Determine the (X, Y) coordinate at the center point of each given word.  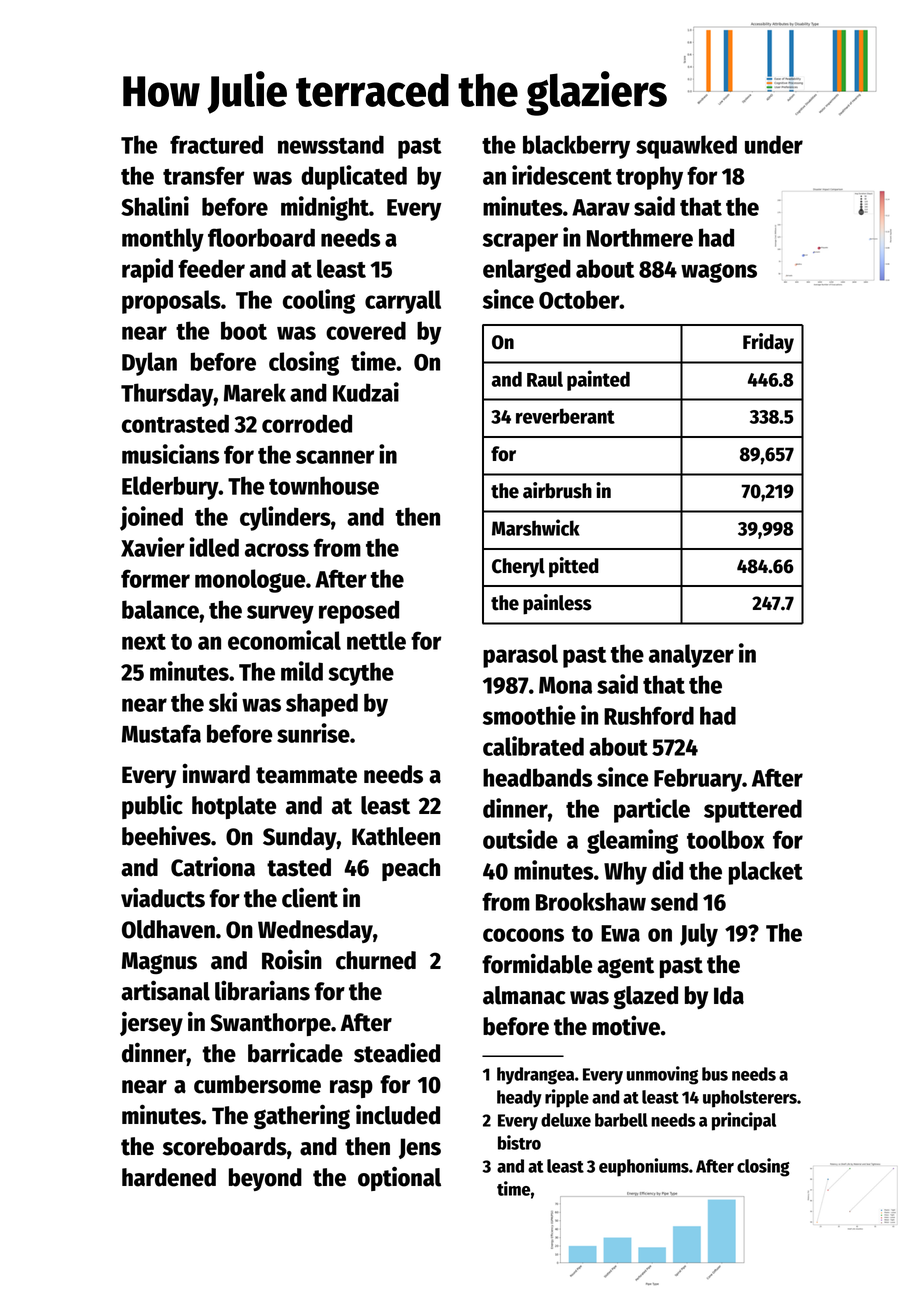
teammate (306, 775)
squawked (686, 147)
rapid (147, 270)
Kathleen (396, 836)
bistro (519, 1142)
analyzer (691, 656)
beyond (265, 1179)
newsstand (331, 144)
